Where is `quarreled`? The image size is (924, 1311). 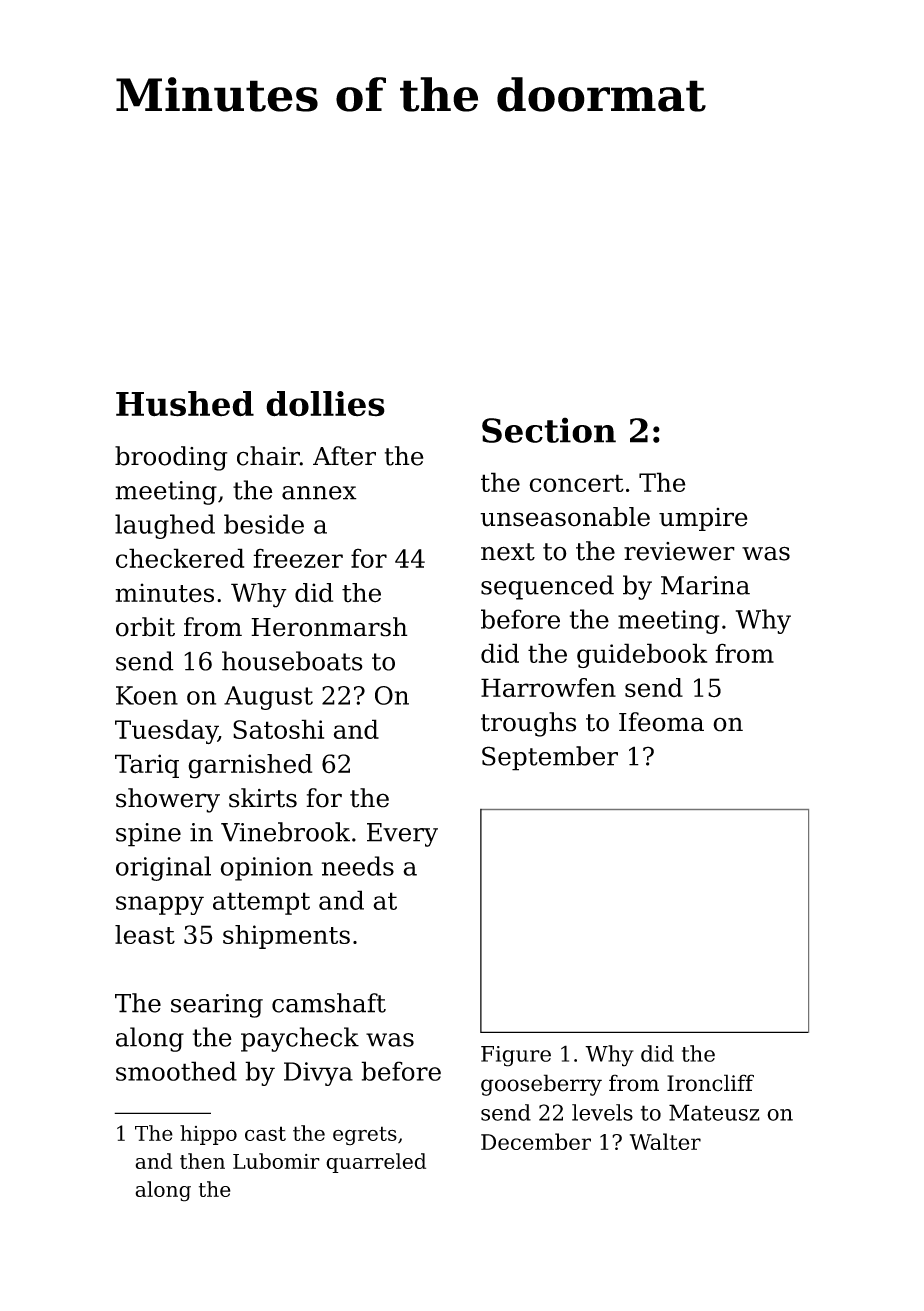
quarreled is located at coordinates (376, 1163).
